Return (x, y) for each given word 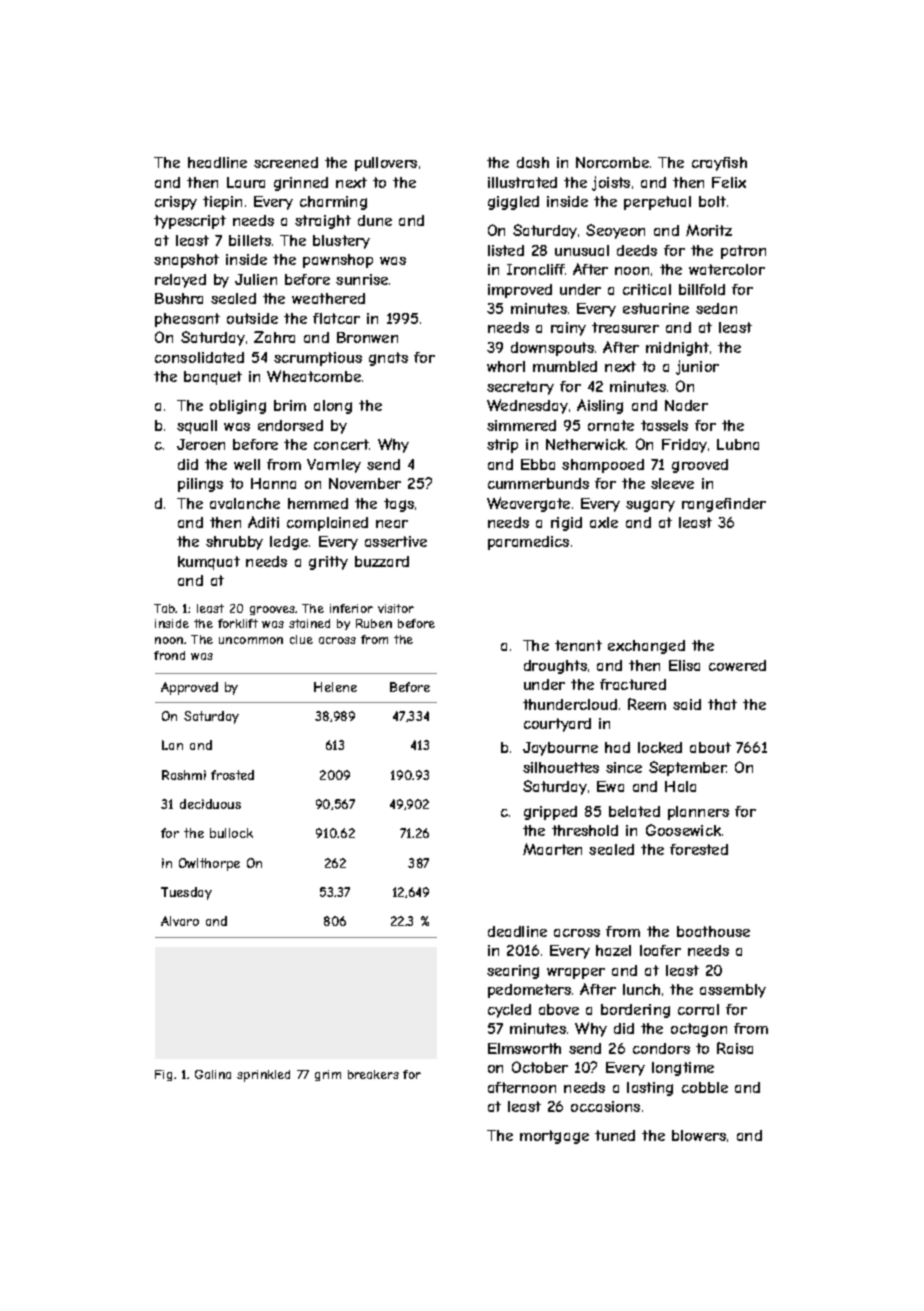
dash (533, 162)
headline (217, 162)
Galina (213, 1074)
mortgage (554, 1137)
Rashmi (184, 775)
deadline (517, 931)
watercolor (727, 269)
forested (699, 849)
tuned (615, 1135)
